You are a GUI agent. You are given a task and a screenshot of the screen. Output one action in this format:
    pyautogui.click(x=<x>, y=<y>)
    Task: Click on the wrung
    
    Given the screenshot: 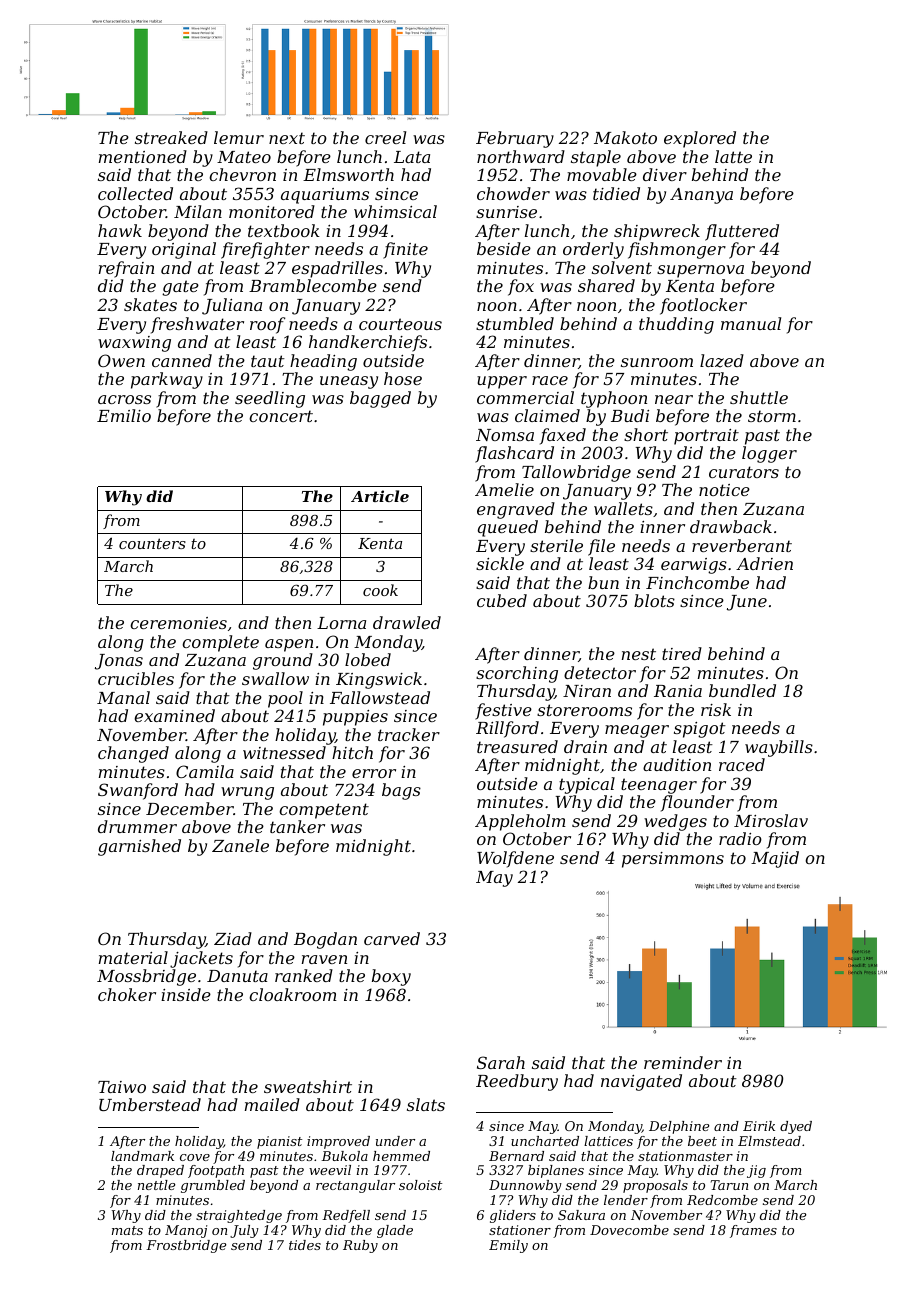 What is the action you would take?
    pyautogui.click(x=247, y=793)
